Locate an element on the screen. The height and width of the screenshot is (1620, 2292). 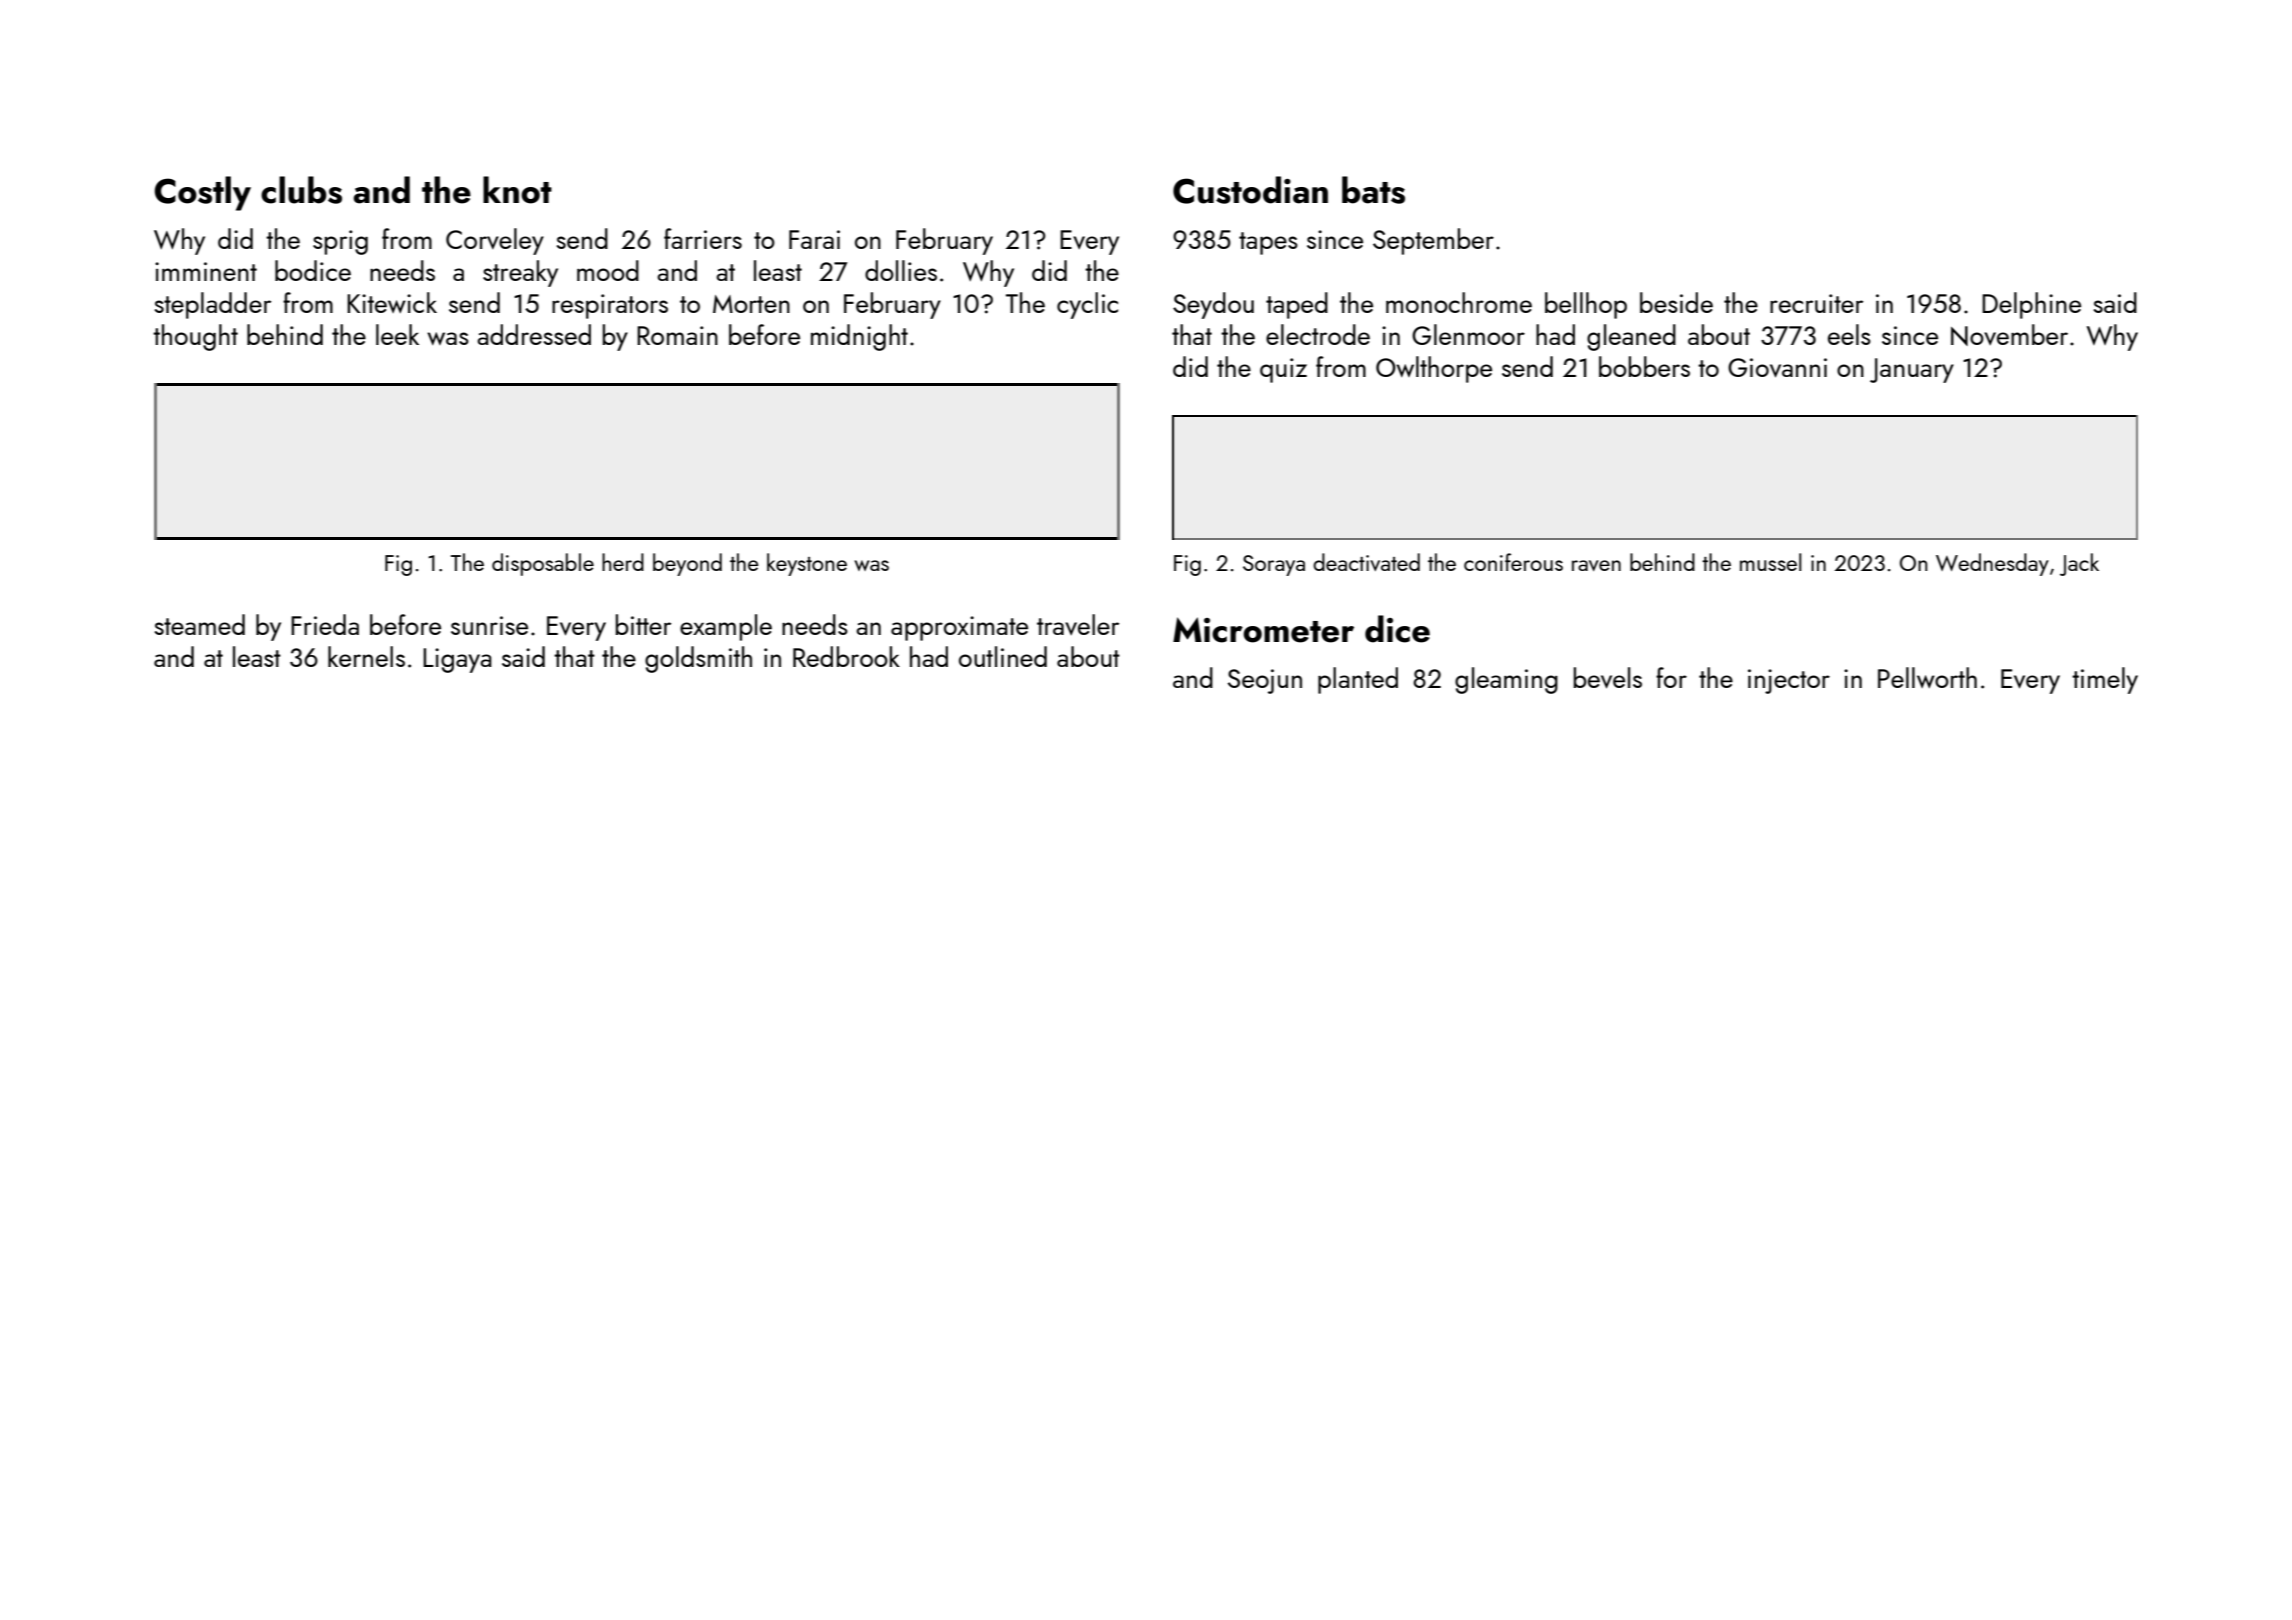
goldsmith is located at coordinates (698, 659).
